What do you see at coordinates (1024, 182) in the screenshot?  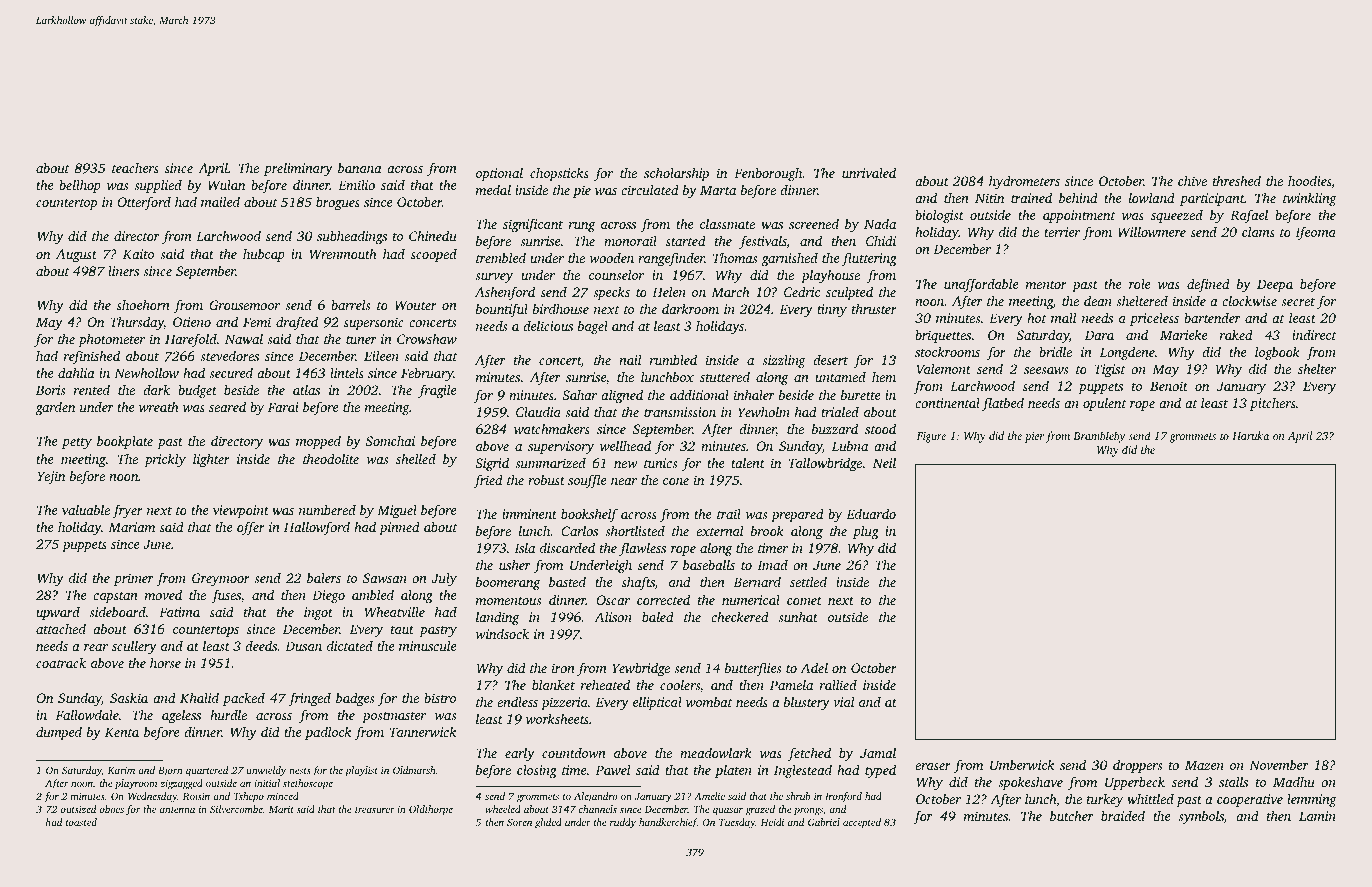 I see `hydrometers` at bounding box center [1024, 182].
